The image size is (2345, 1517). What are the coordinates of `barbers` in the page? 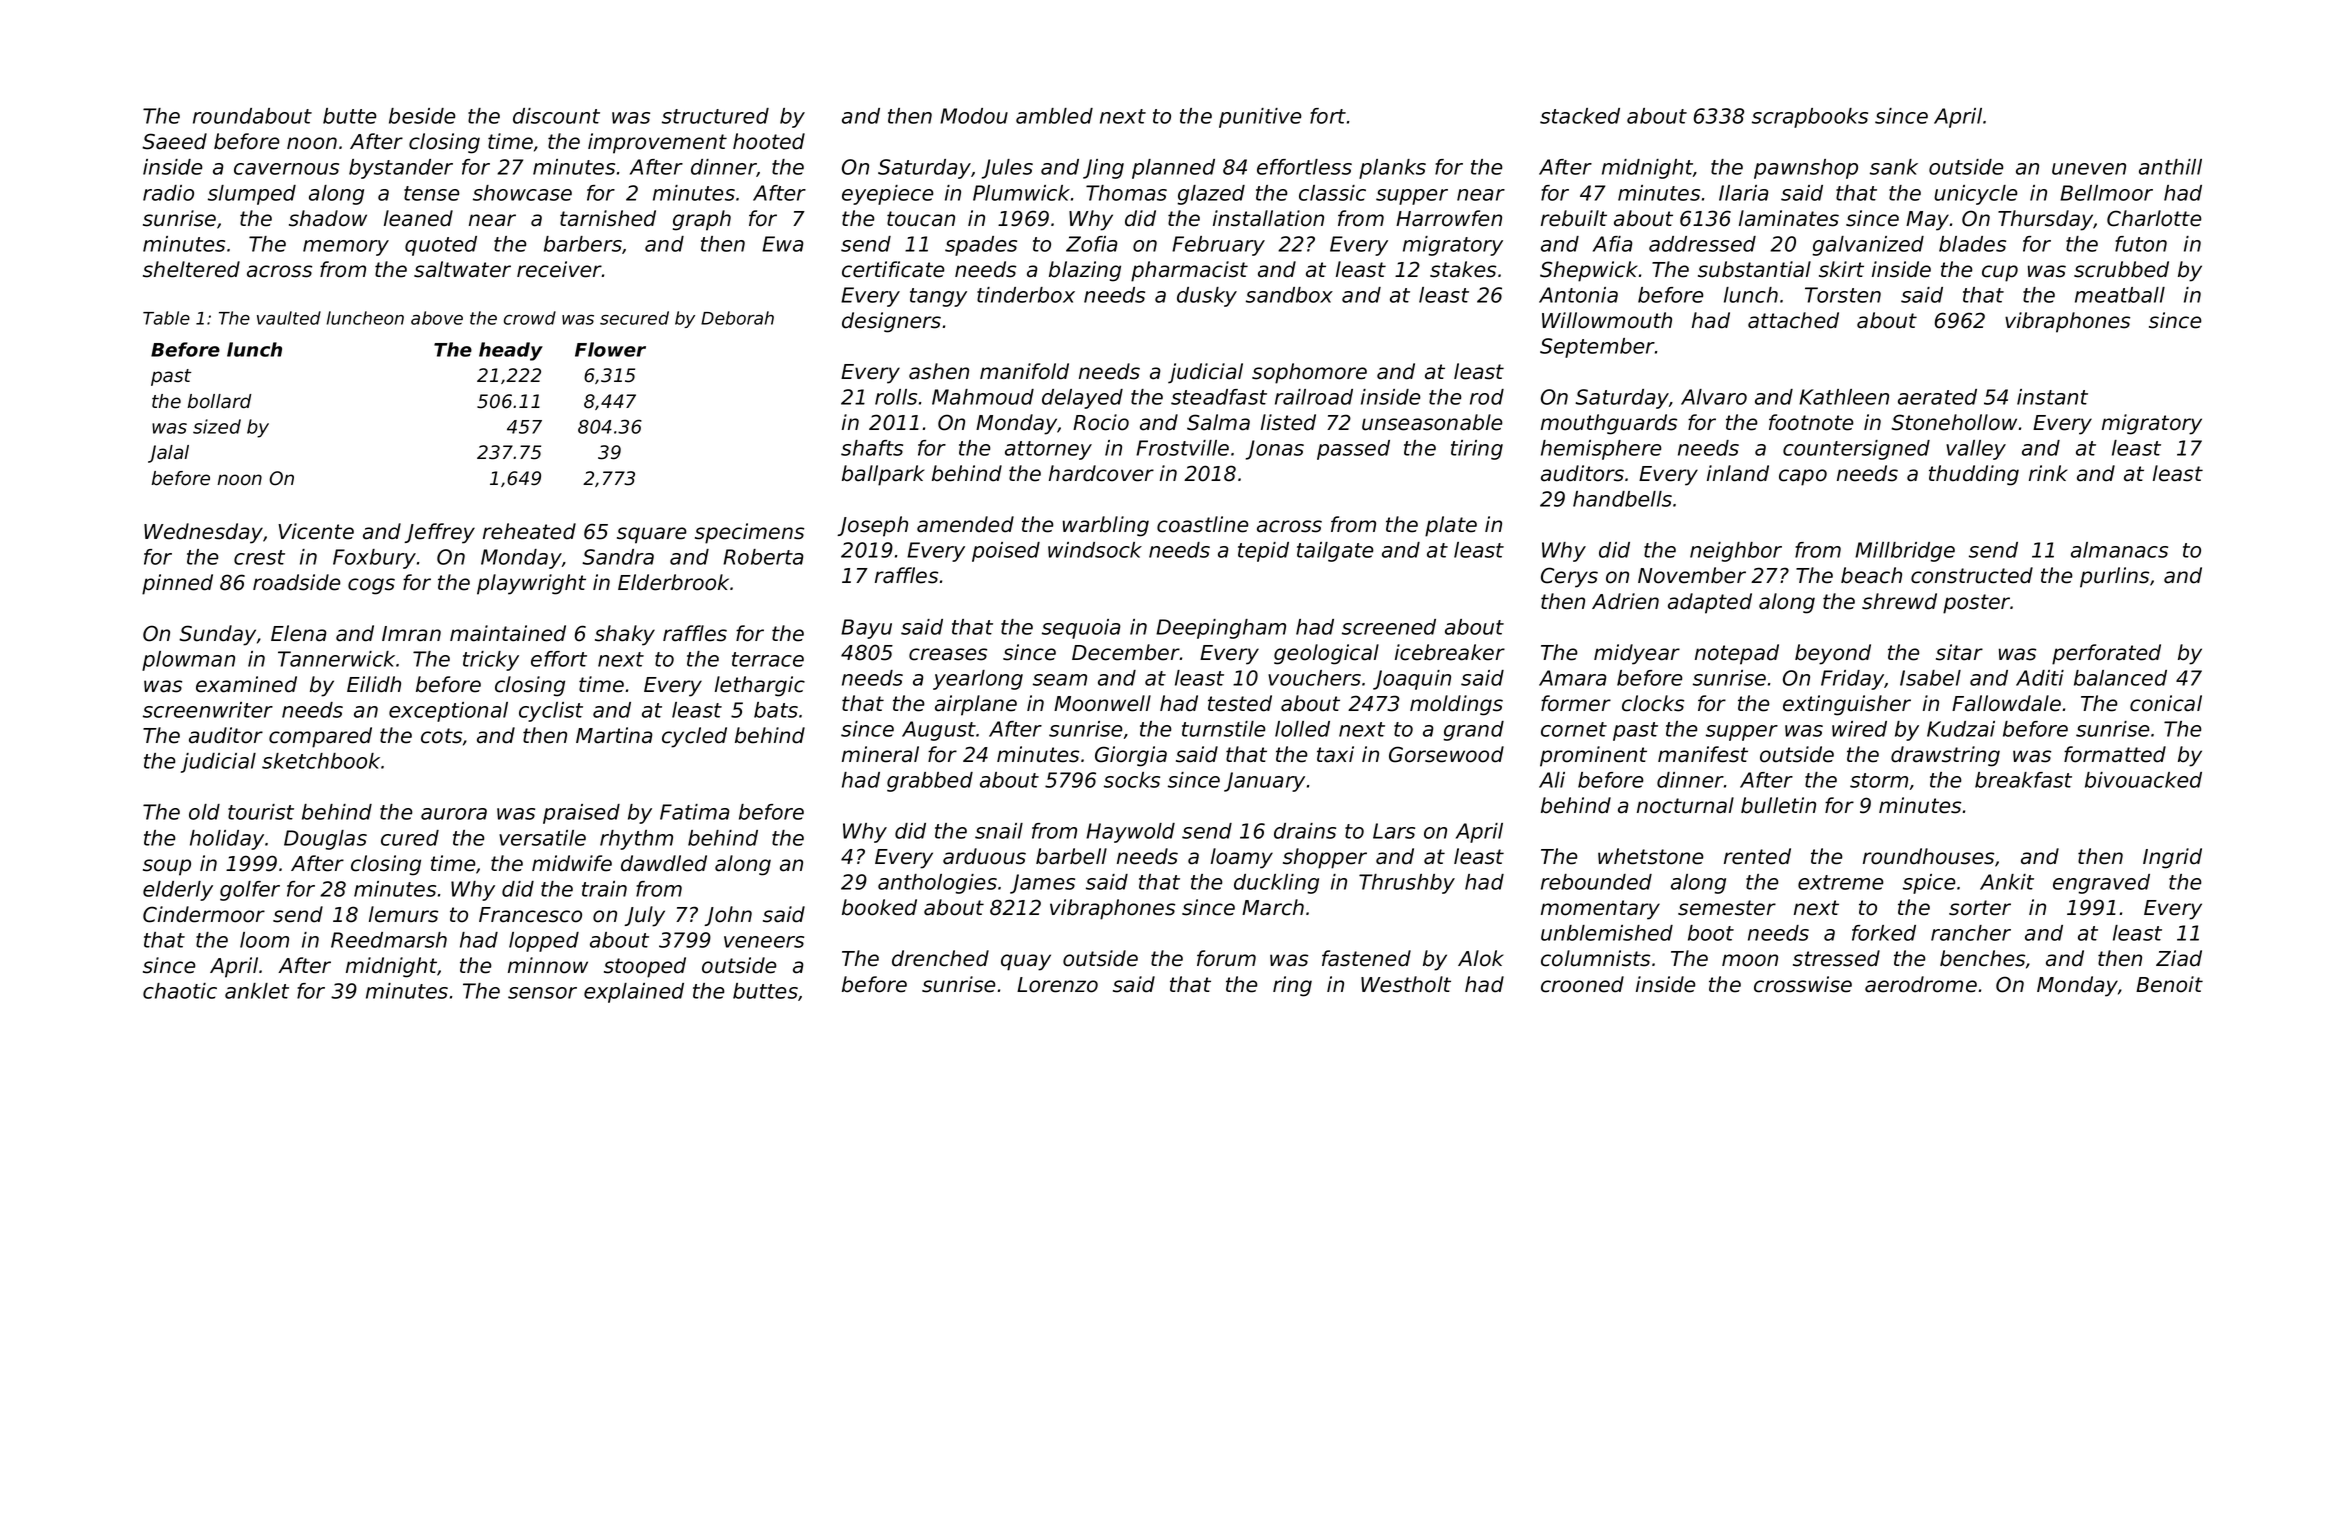 It's located at (583, 244).
